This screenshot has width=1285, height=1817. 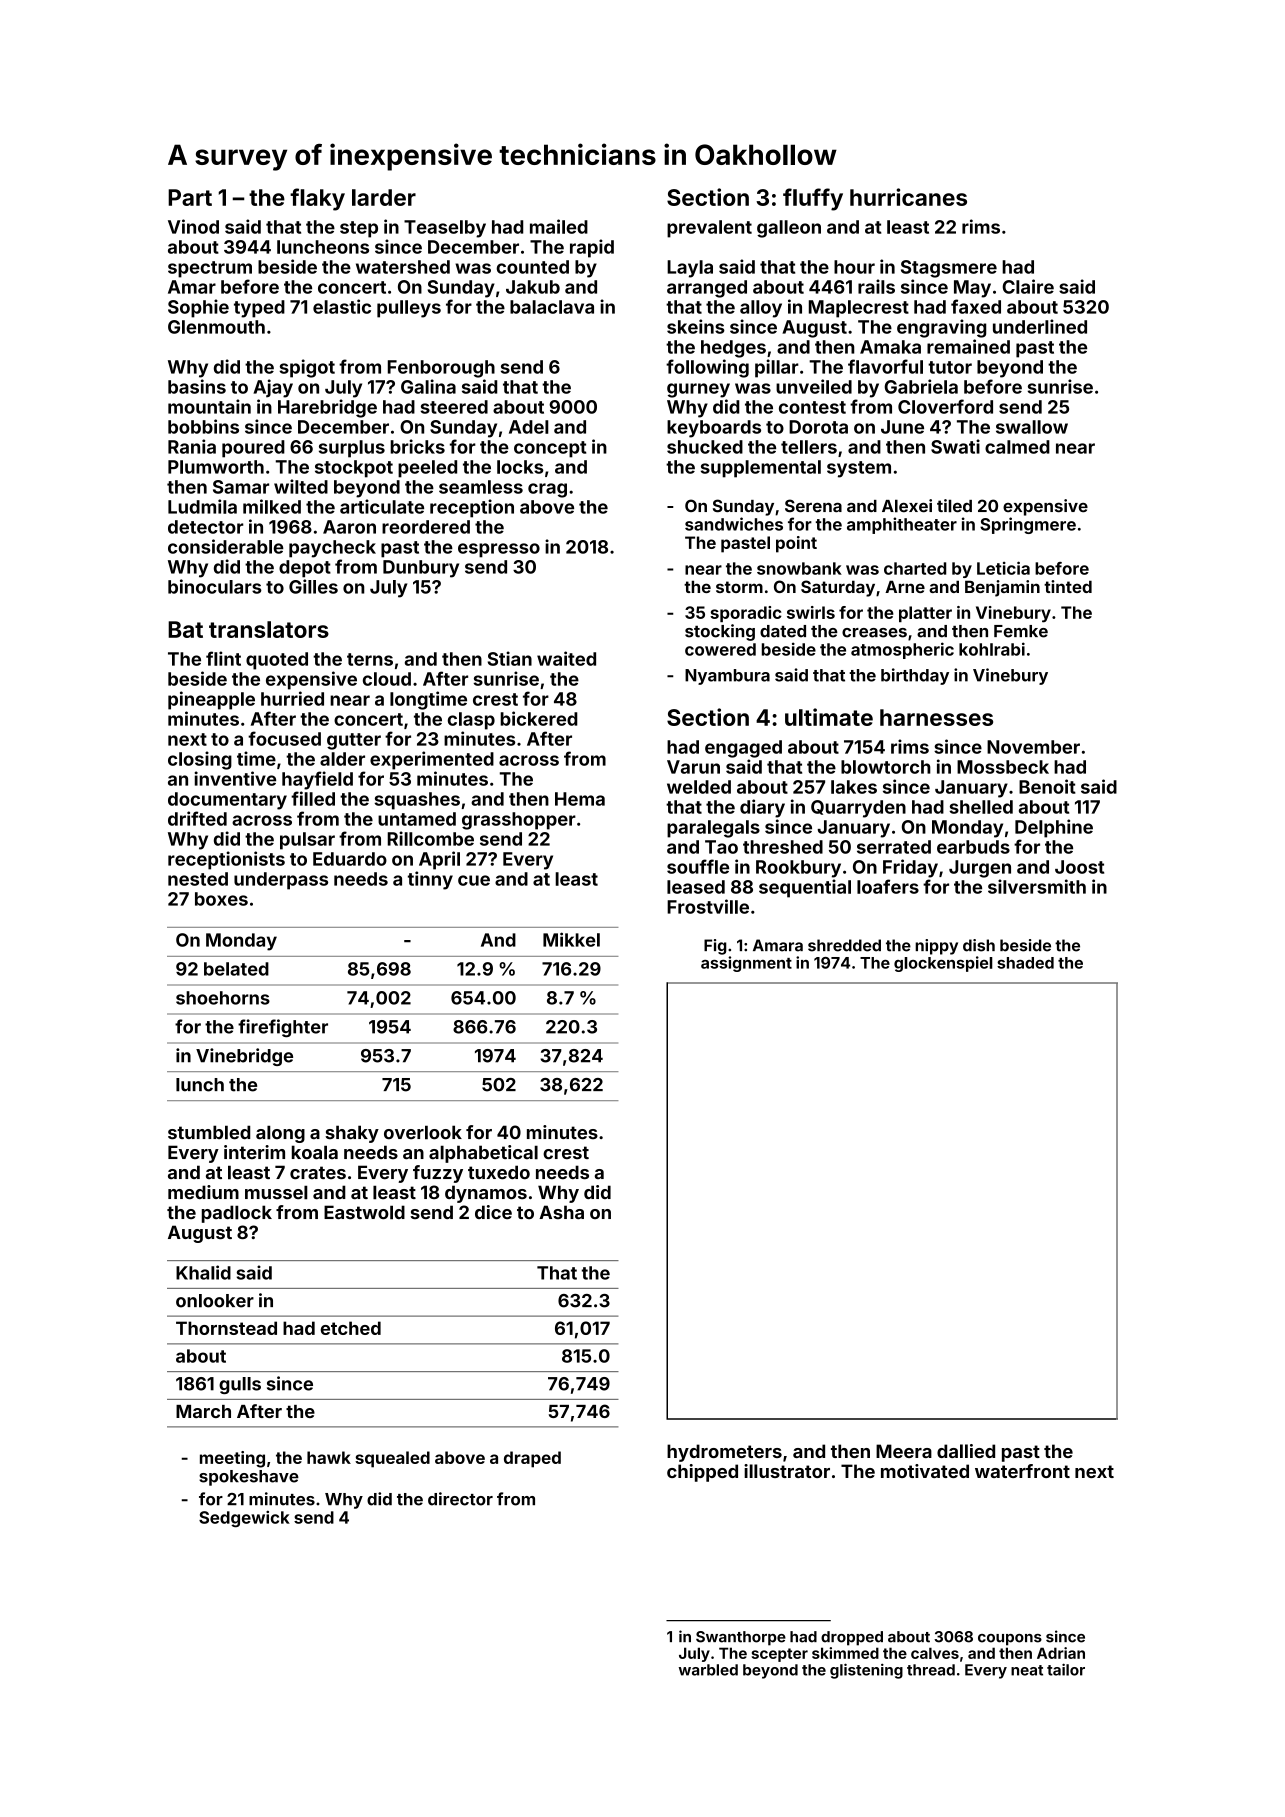 I want to click on system, so click(x=859, y=469).
